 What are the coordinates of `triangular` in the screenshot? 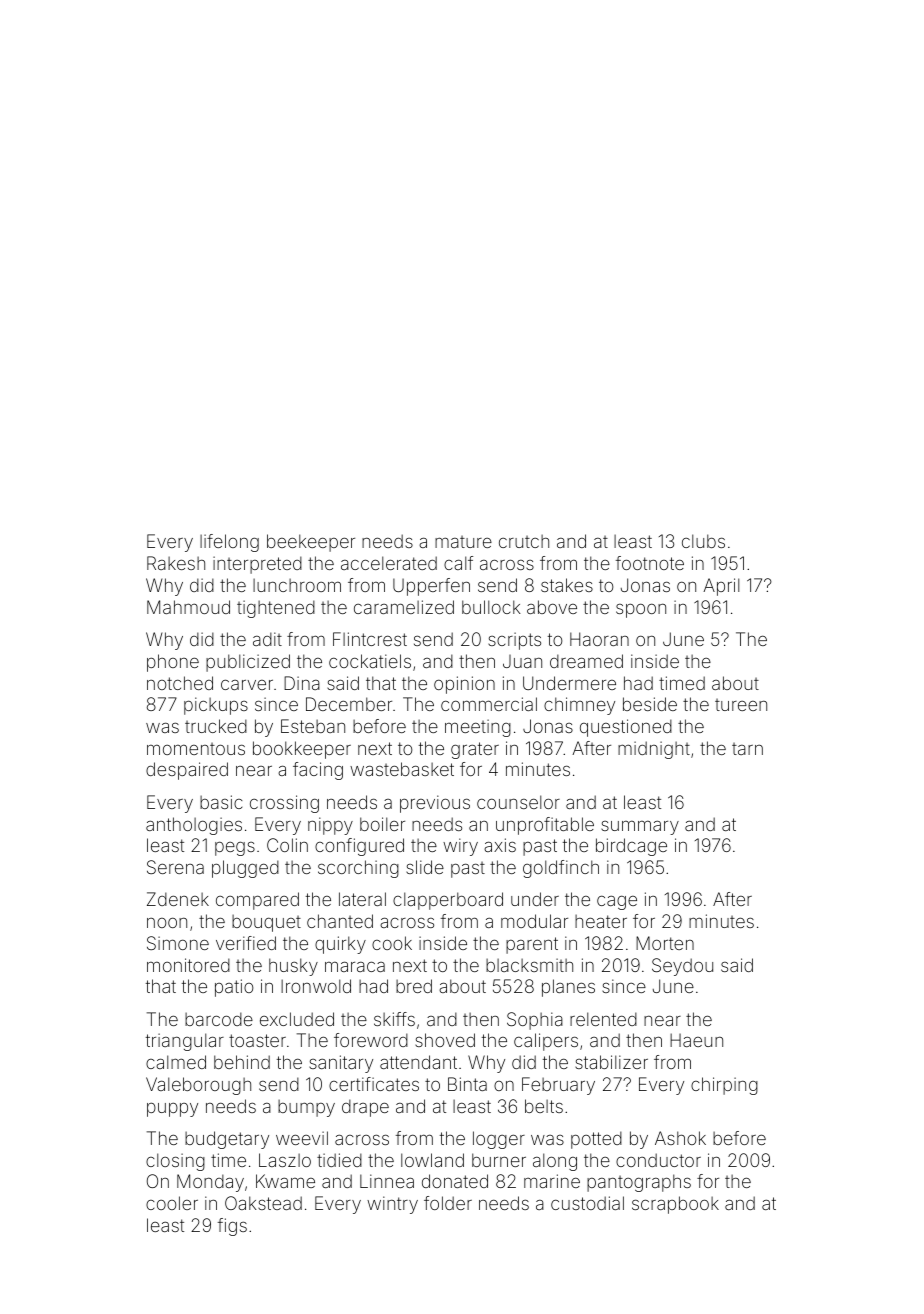 It's located at (185, 1042).
